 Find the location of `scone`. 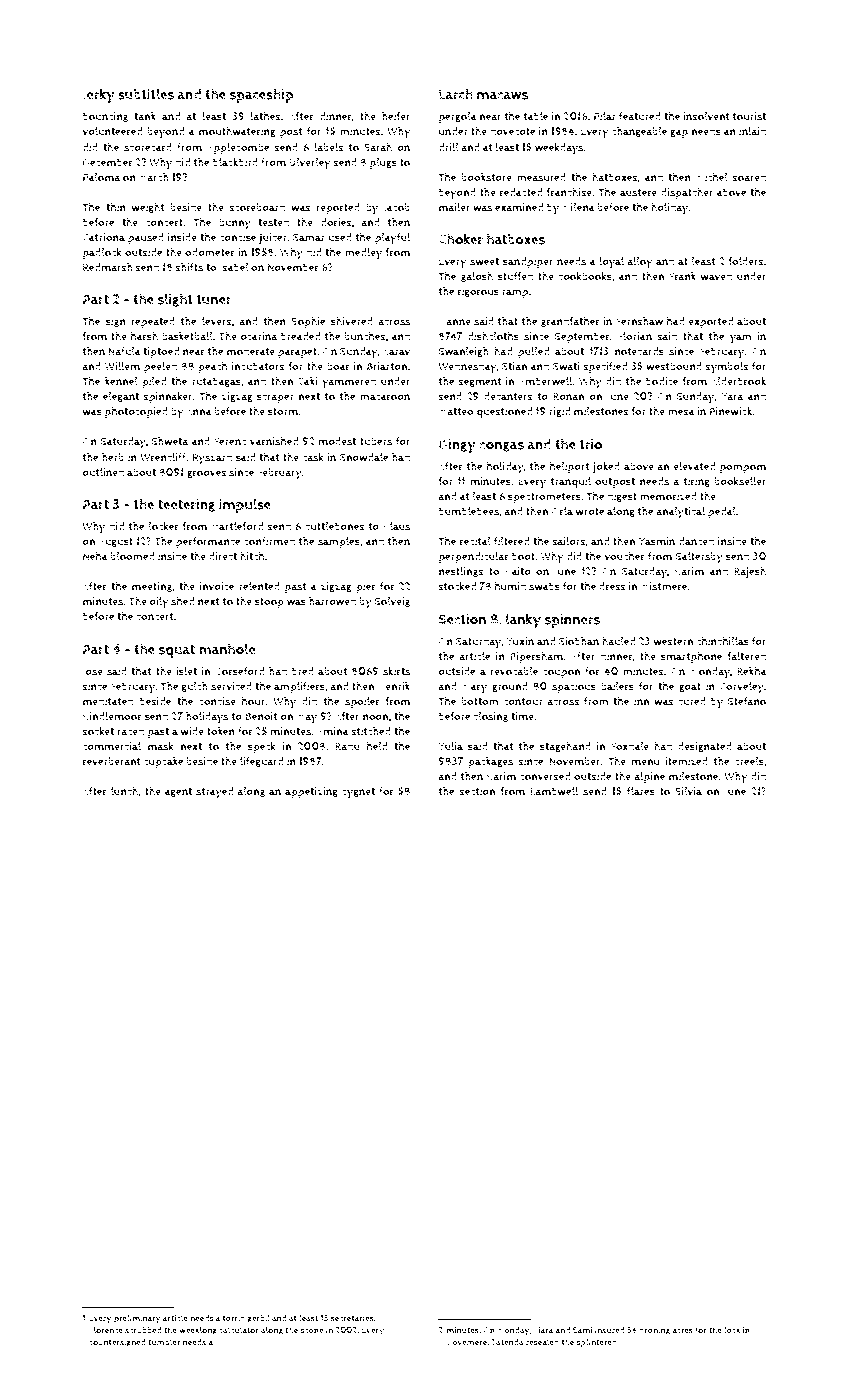

scone is located at coordinates (311, 1331).
